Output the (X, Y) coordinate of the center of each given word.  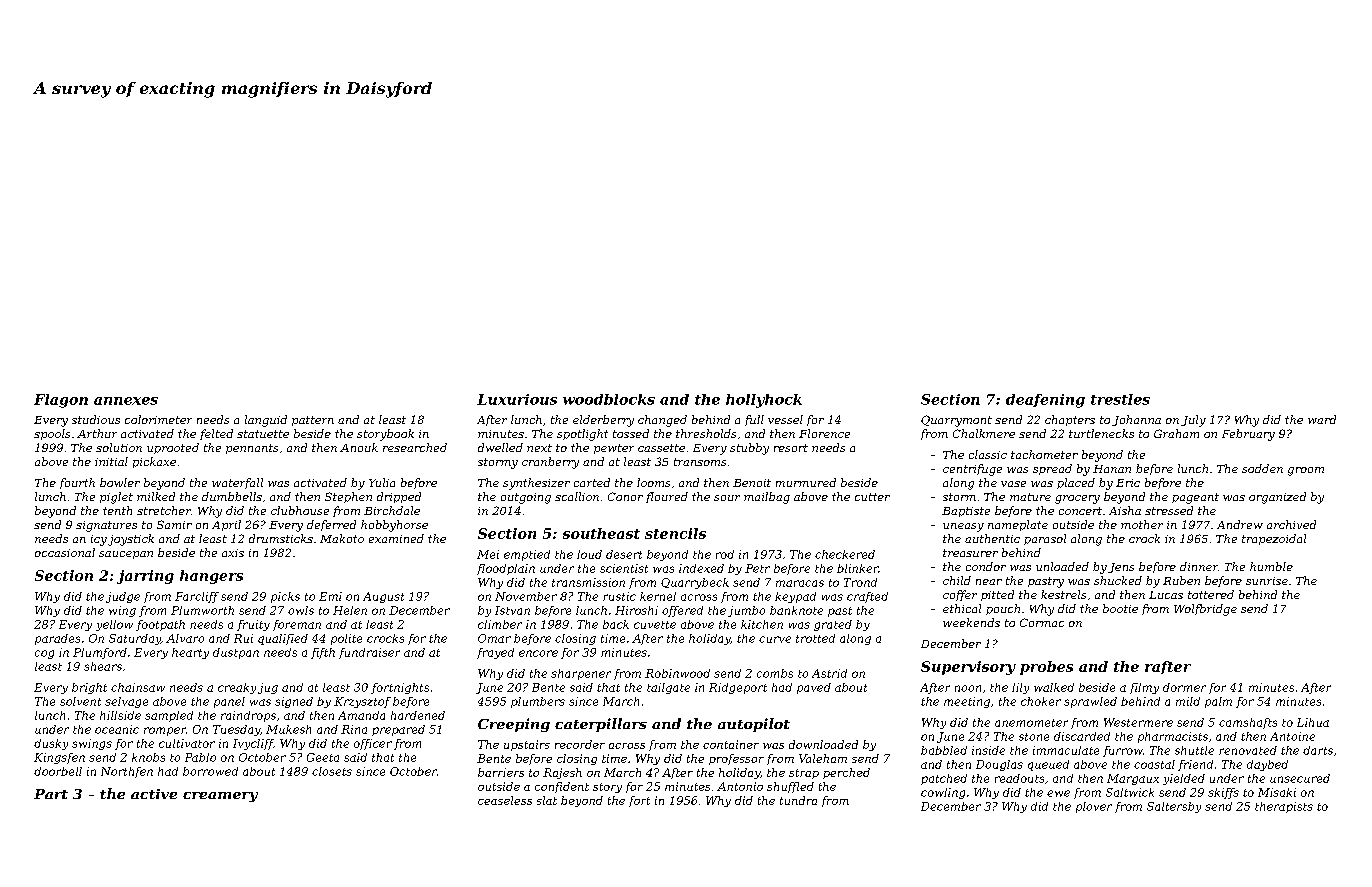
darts (1318, 750)
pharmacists (1173, 737)
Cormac (1042, 622)
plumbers (538, 702)
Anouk (359, 447)
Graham (1176, 433)
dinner (1199, 566)
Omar (494, 638)
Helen (350, 610)
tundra (798, 800)
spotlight (582, 435)
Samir (174, 524)
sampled (169, 716)
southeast (601, 533)
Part (51, 794)
